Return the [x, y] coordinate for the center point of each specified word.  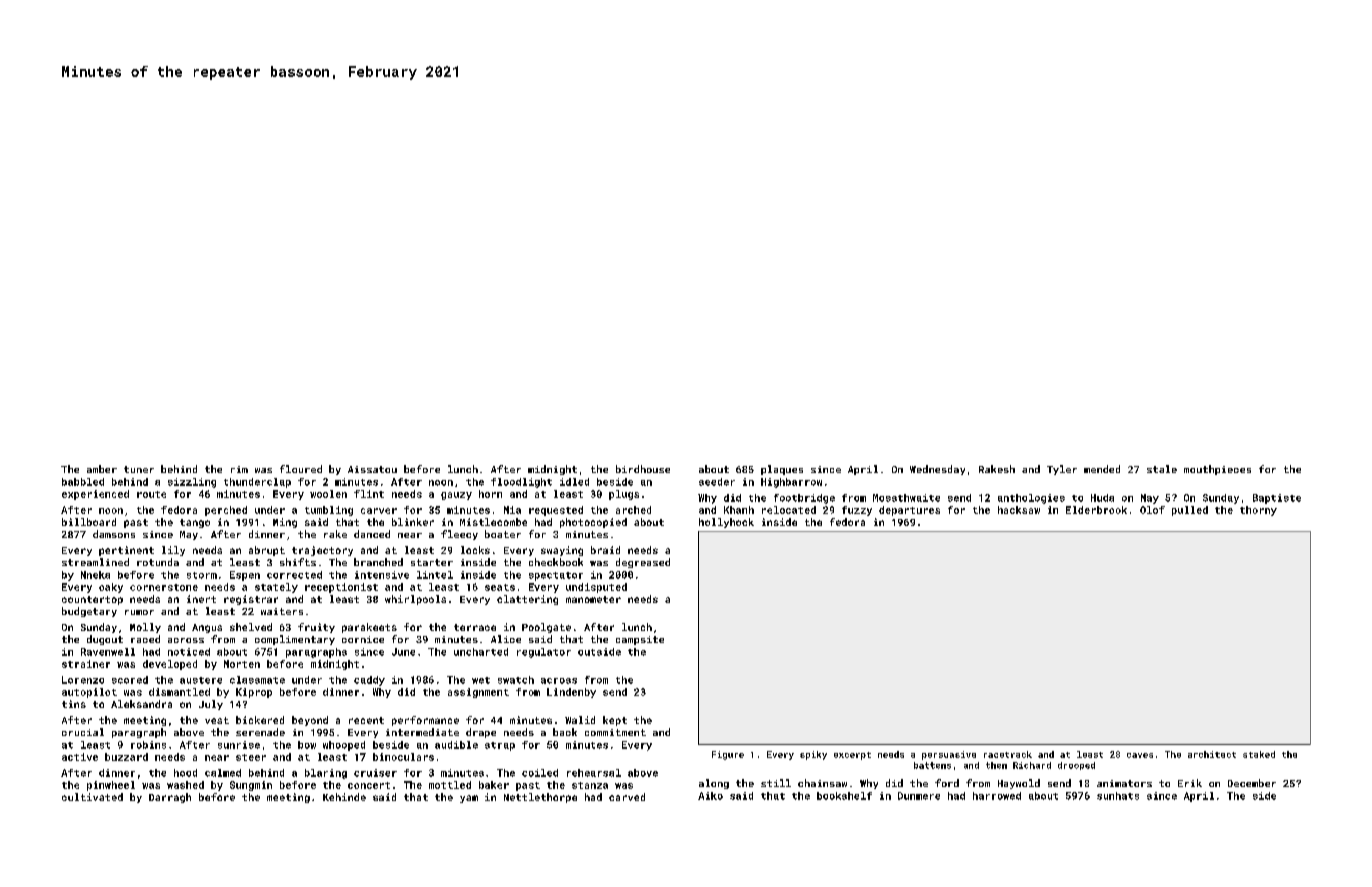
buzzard [126, 757]
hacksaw [1019, 510]
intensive [382, 575]
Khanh [739, 510]
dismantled [179, 692]
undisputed [596, 588]
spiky [813, 755]
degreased [643, 563]
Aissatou [372, 469]
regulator [544, 653]
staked [1259, 754]
